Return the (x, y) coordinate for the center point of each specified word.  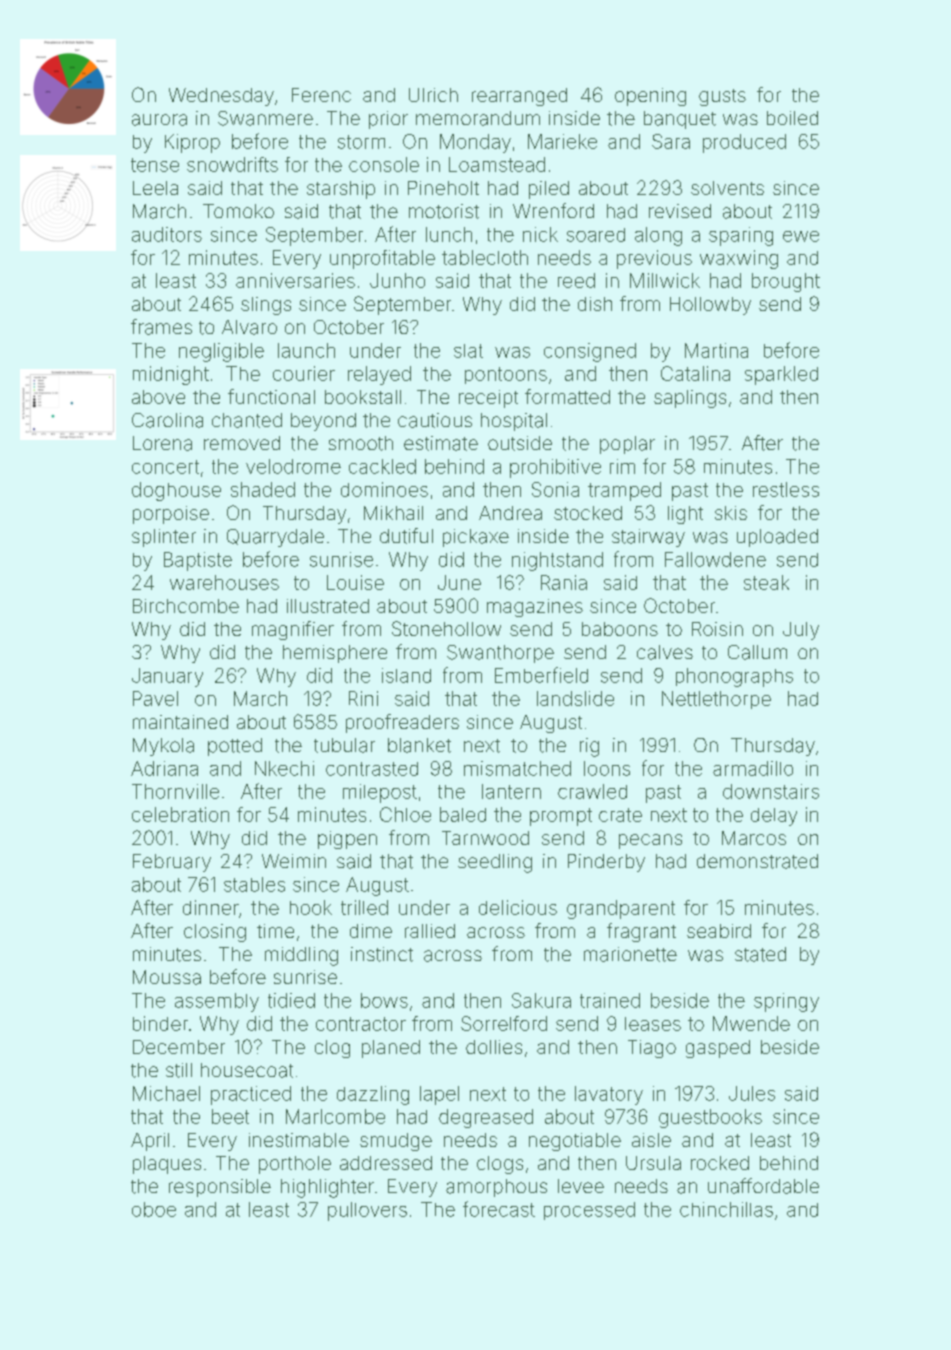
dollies (494, 1047)
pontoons (506, 375)
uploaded (777, 538)
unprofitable (382, 259)
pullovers (367, 1211)
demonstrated (757, 861)
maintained (180, 722)
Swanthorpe (500, 654)
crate (620, 815)
